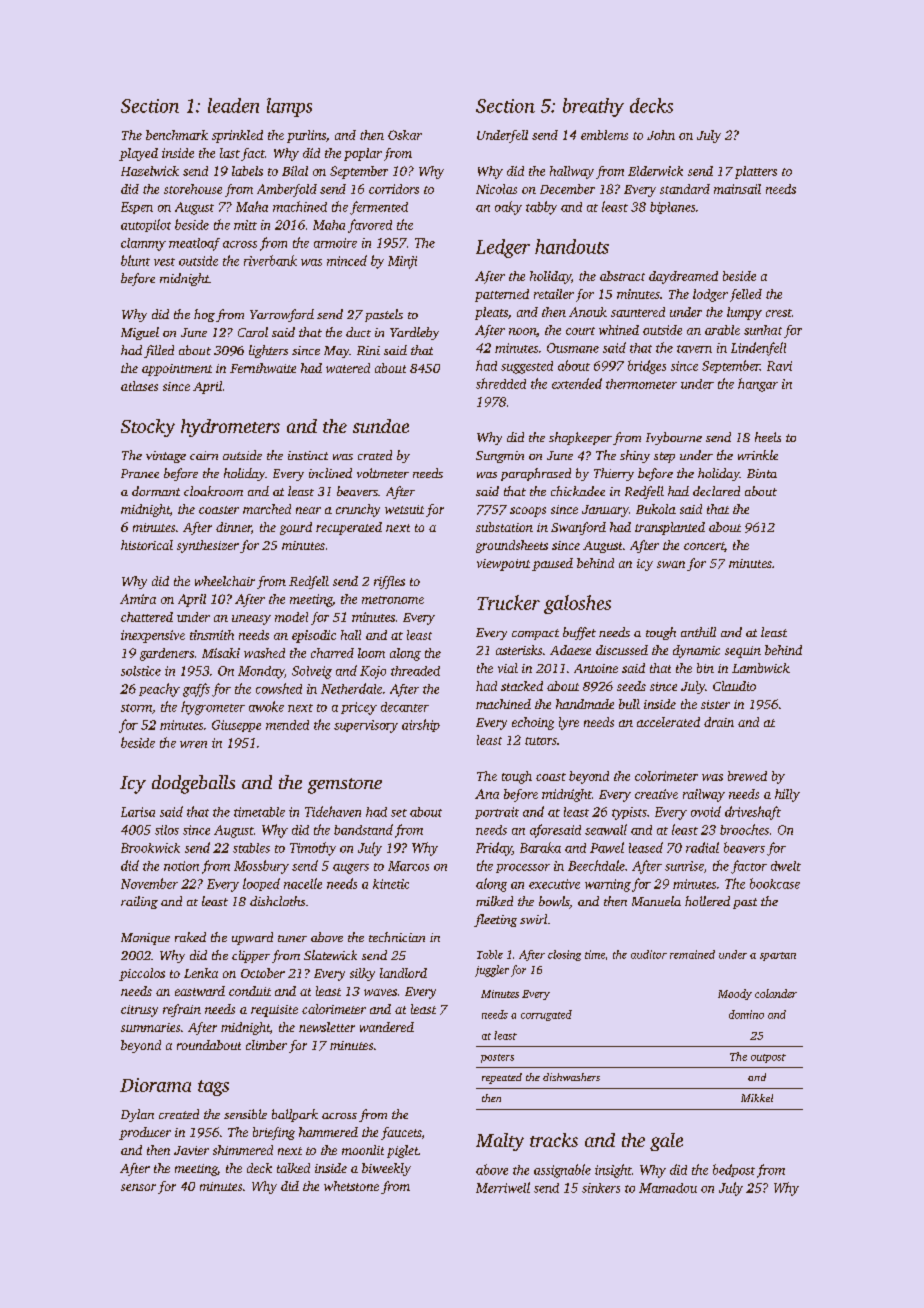 This screenshot has height=1308, width=924. Describe the element at coordinates (508, 602) in the screenshot. I see `Trucker` at that location.
